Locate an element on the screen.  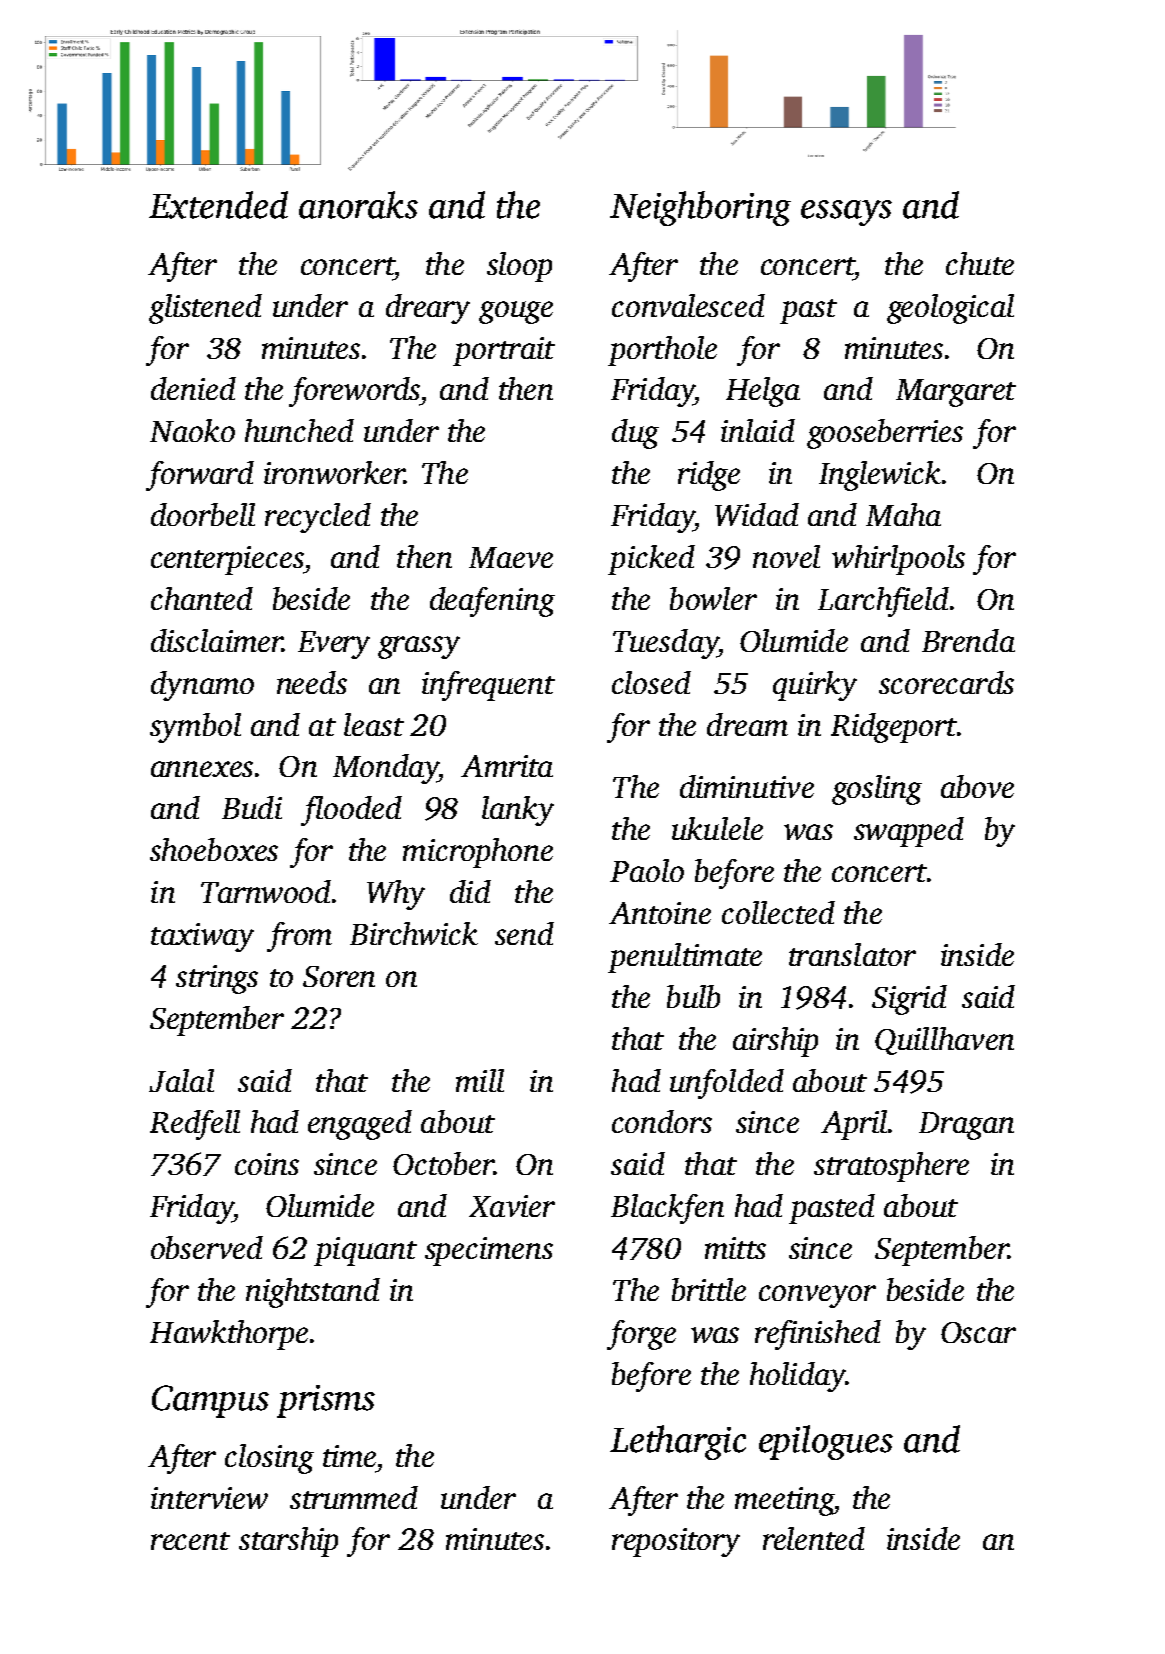
Lethargic is located at coordinates (678, 1442).
